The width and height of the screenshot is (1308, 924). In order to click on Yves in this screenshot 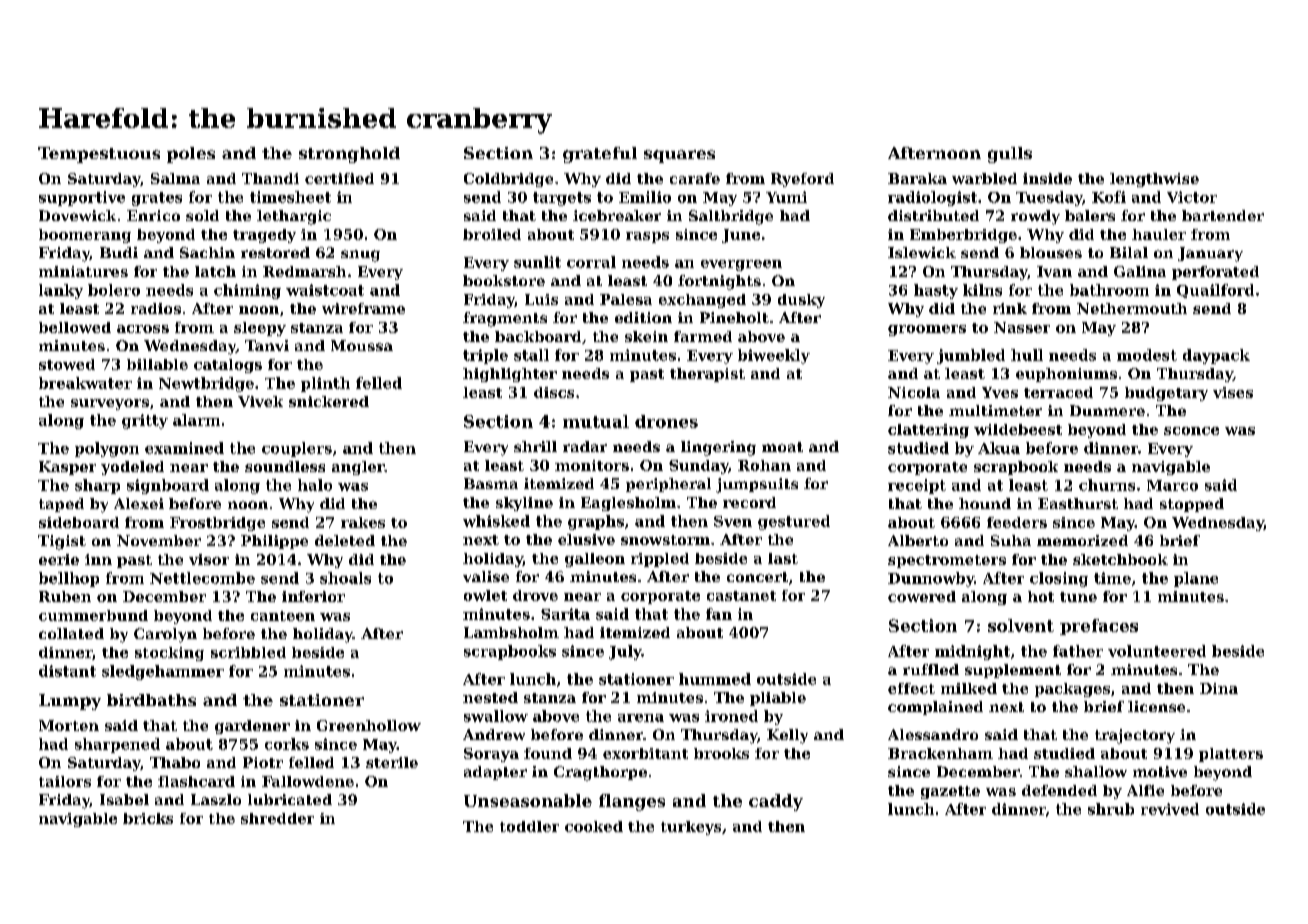, I will do `click(1000, 392)`.
